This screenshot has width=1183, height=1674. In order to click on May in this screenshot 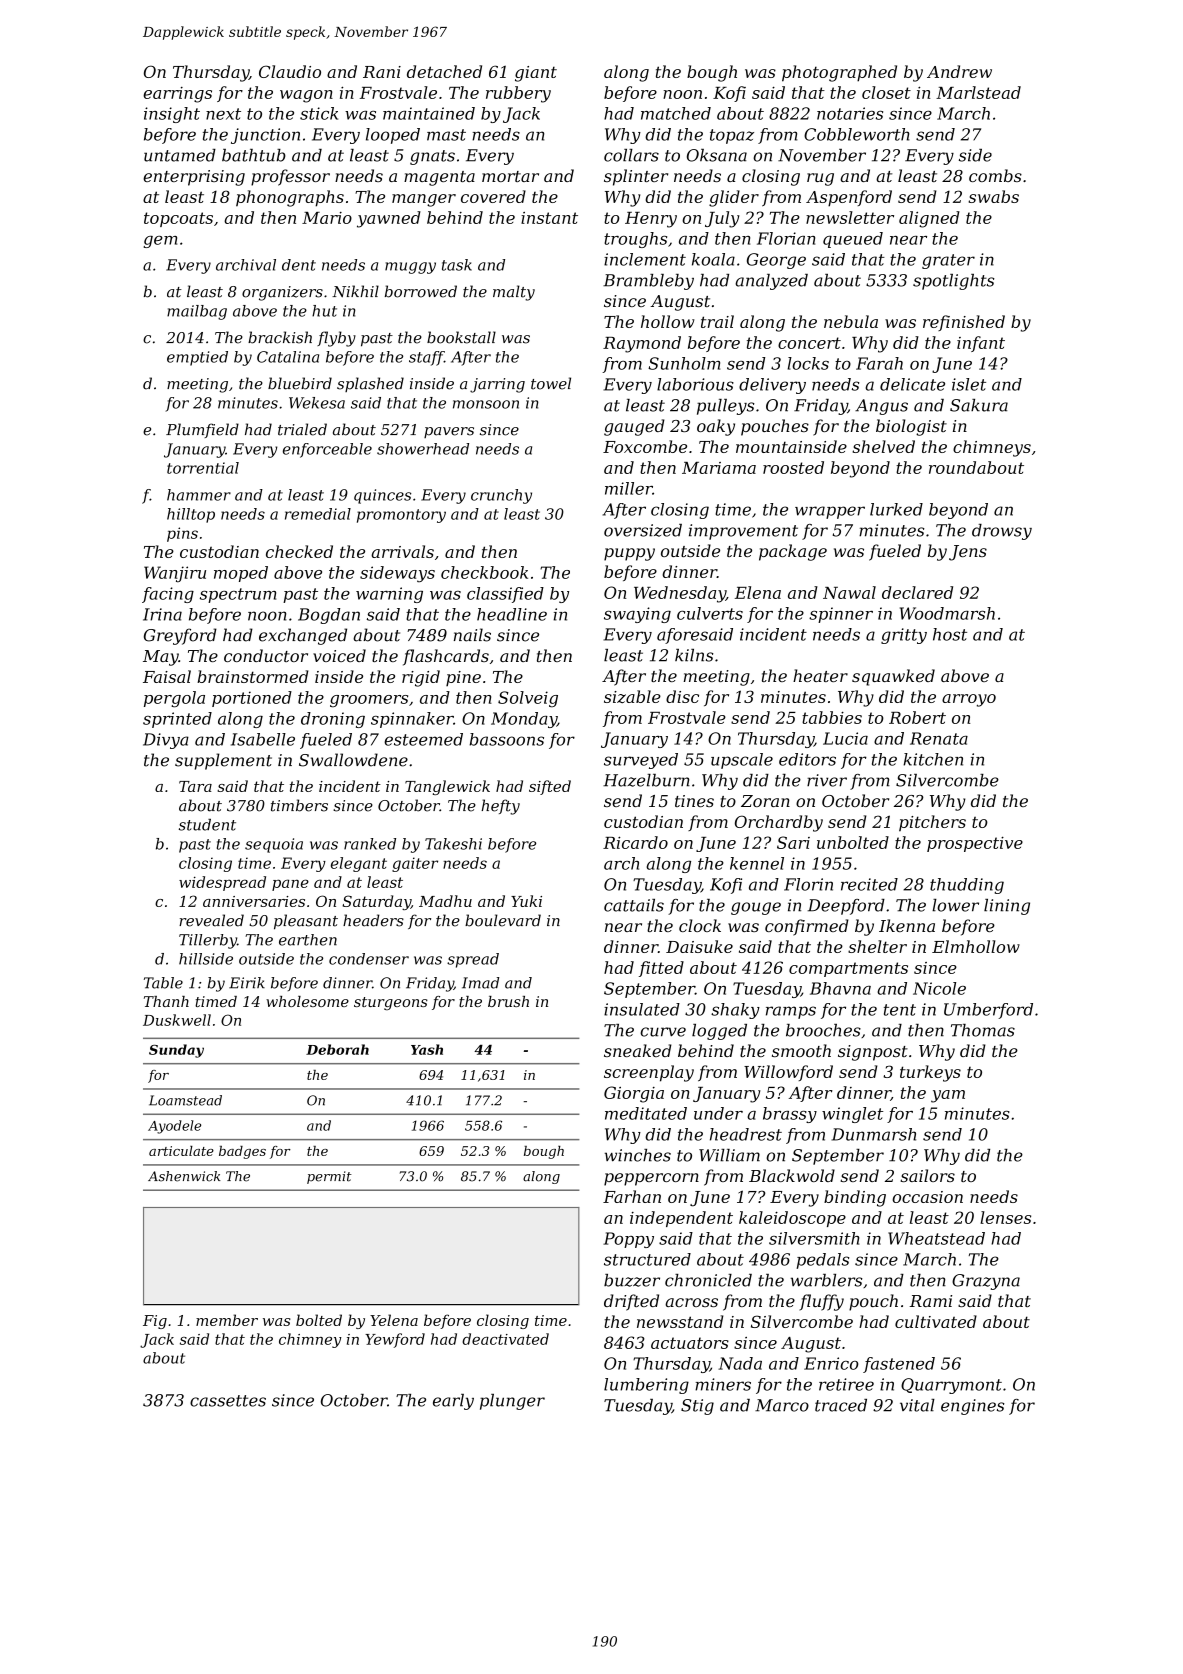, I will do `click(161, 658)`.
